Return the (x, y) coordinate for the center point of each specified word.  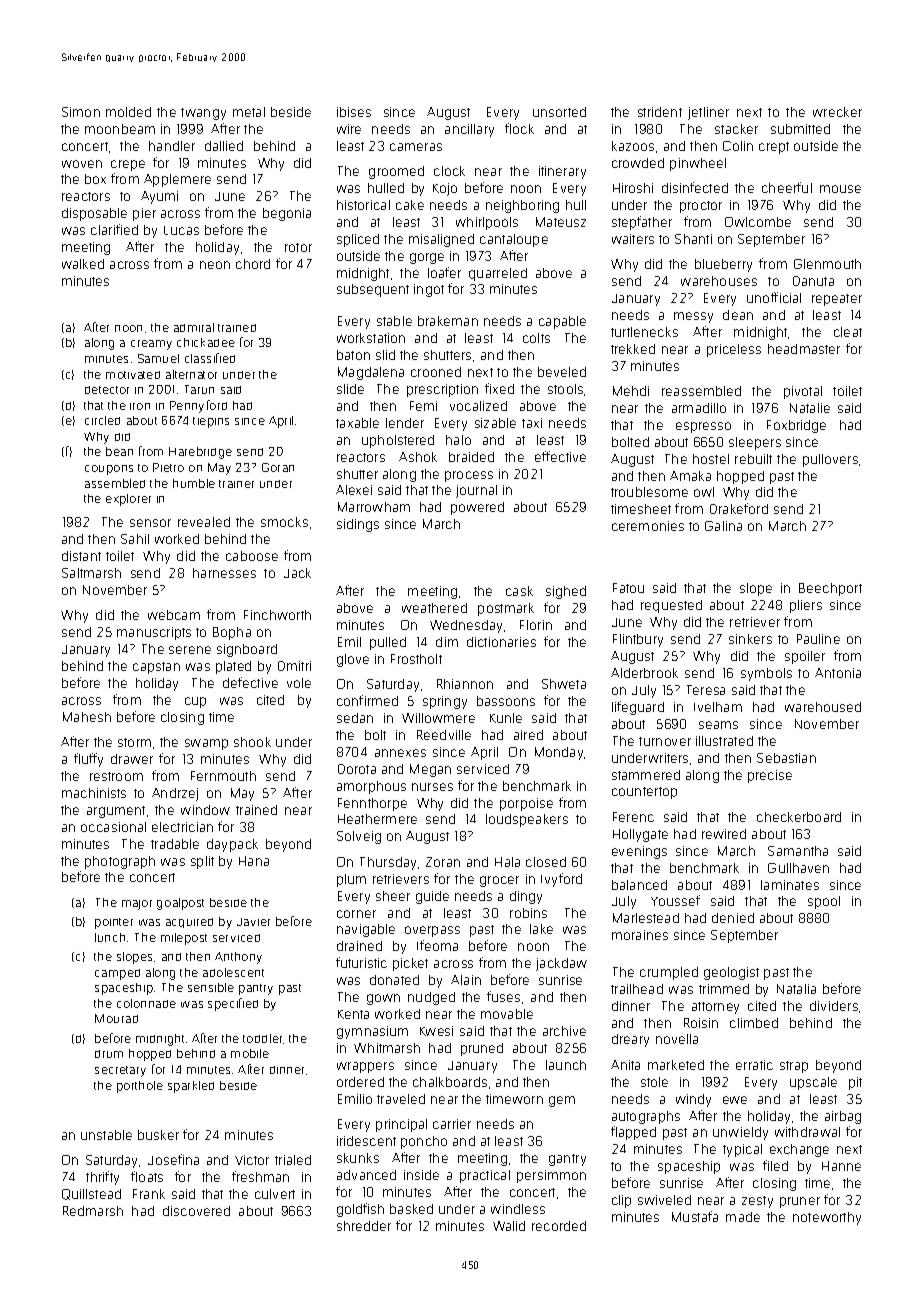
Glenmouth (827, 264)
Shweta (564, 684)
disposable (94, 214)
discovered (196, 1211)
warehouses (719, 281)
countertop (644, 793)
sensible (211, 987)
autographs (646, 1117)
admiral (194, 327)
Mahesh (87, 717)
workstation (371, 338)
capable (562, 322)
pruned (482, 1049)
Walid (509, 1226)
